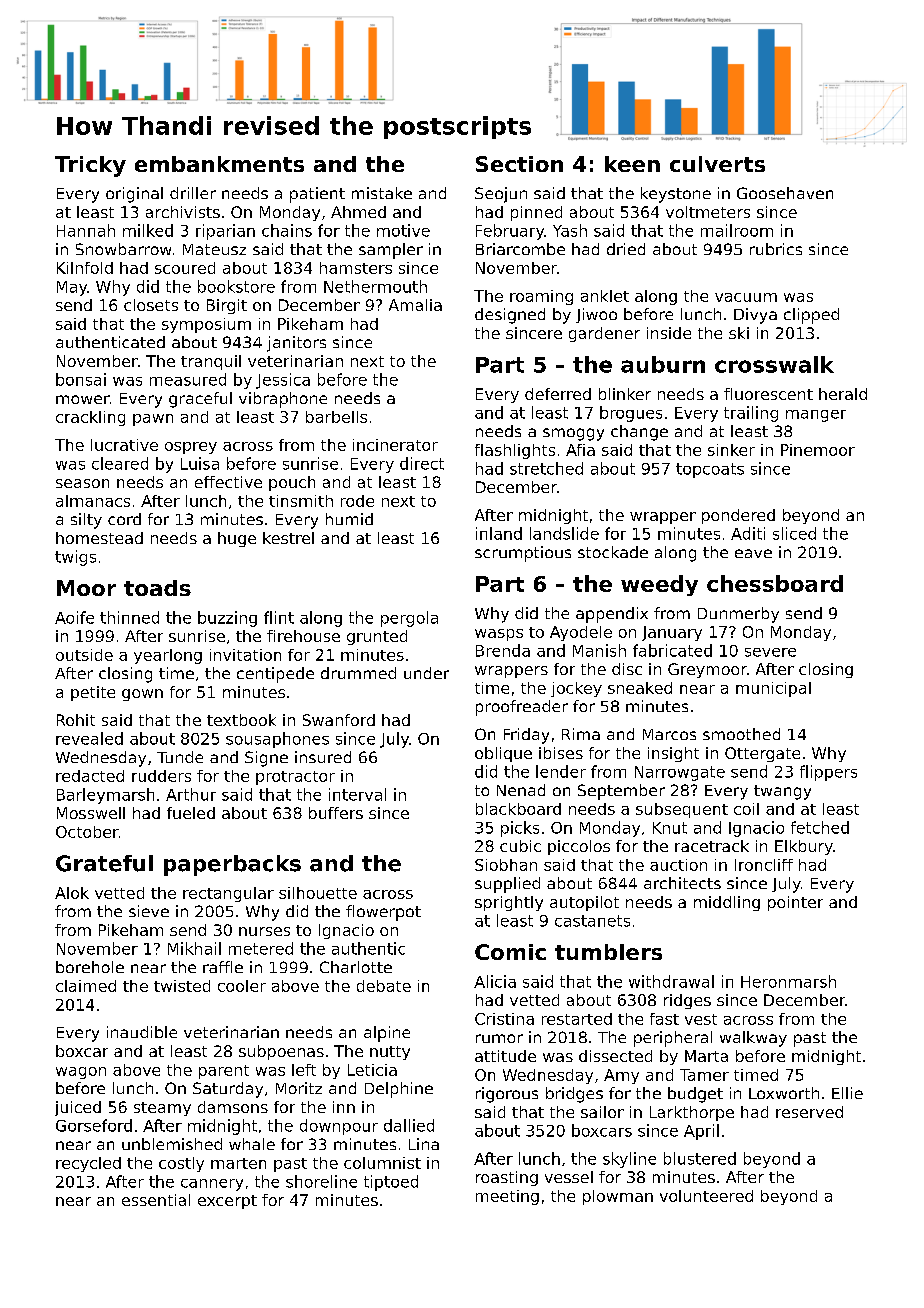 This image has width=924, height=1308. Describe the element at coordinates (604, 334) in the image. I see `gardener` at that location.
